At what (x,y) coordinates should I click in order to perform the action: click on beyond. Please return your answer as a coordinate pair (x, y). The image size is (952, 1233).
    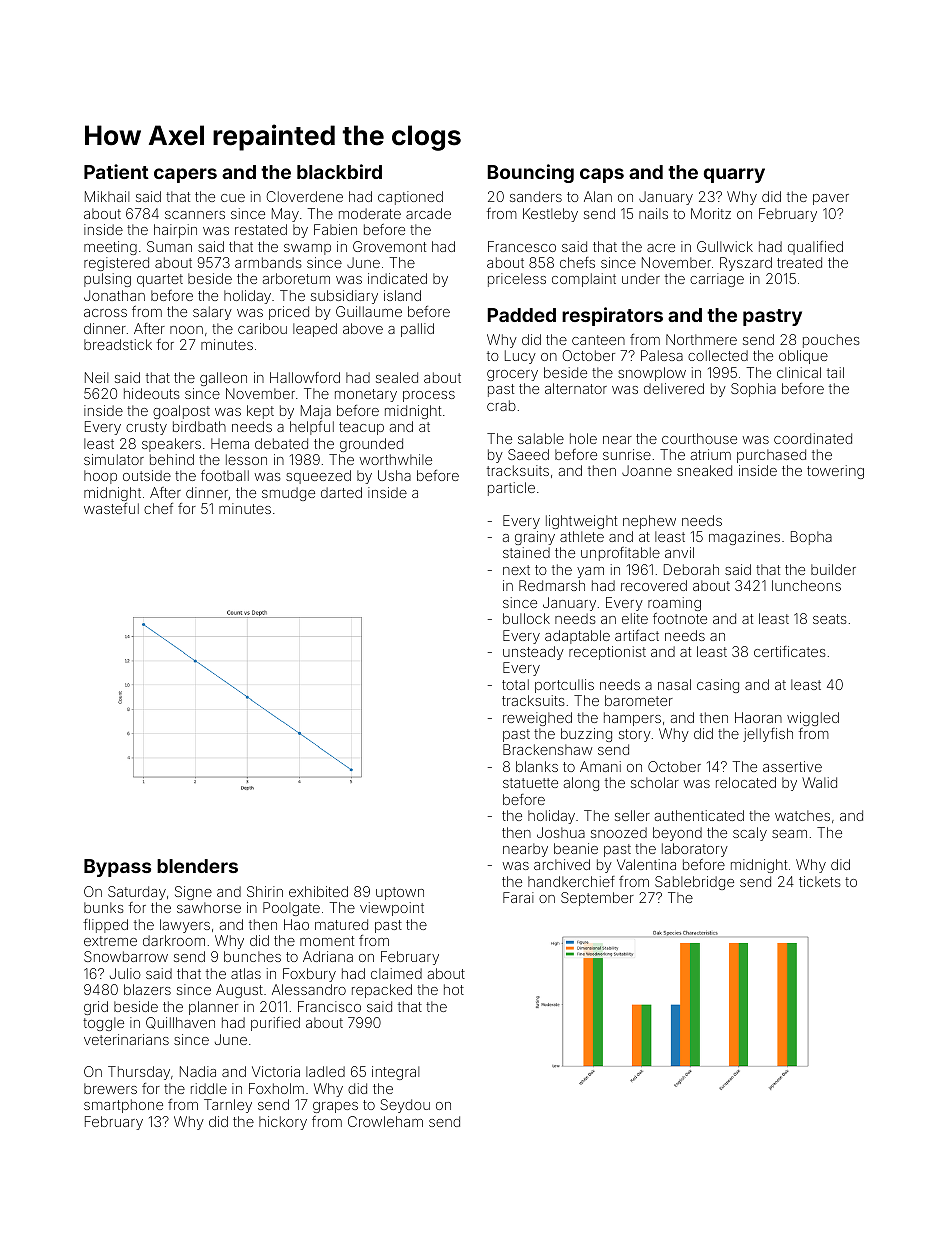
    Looking at the image, I should click on (677, 834).
